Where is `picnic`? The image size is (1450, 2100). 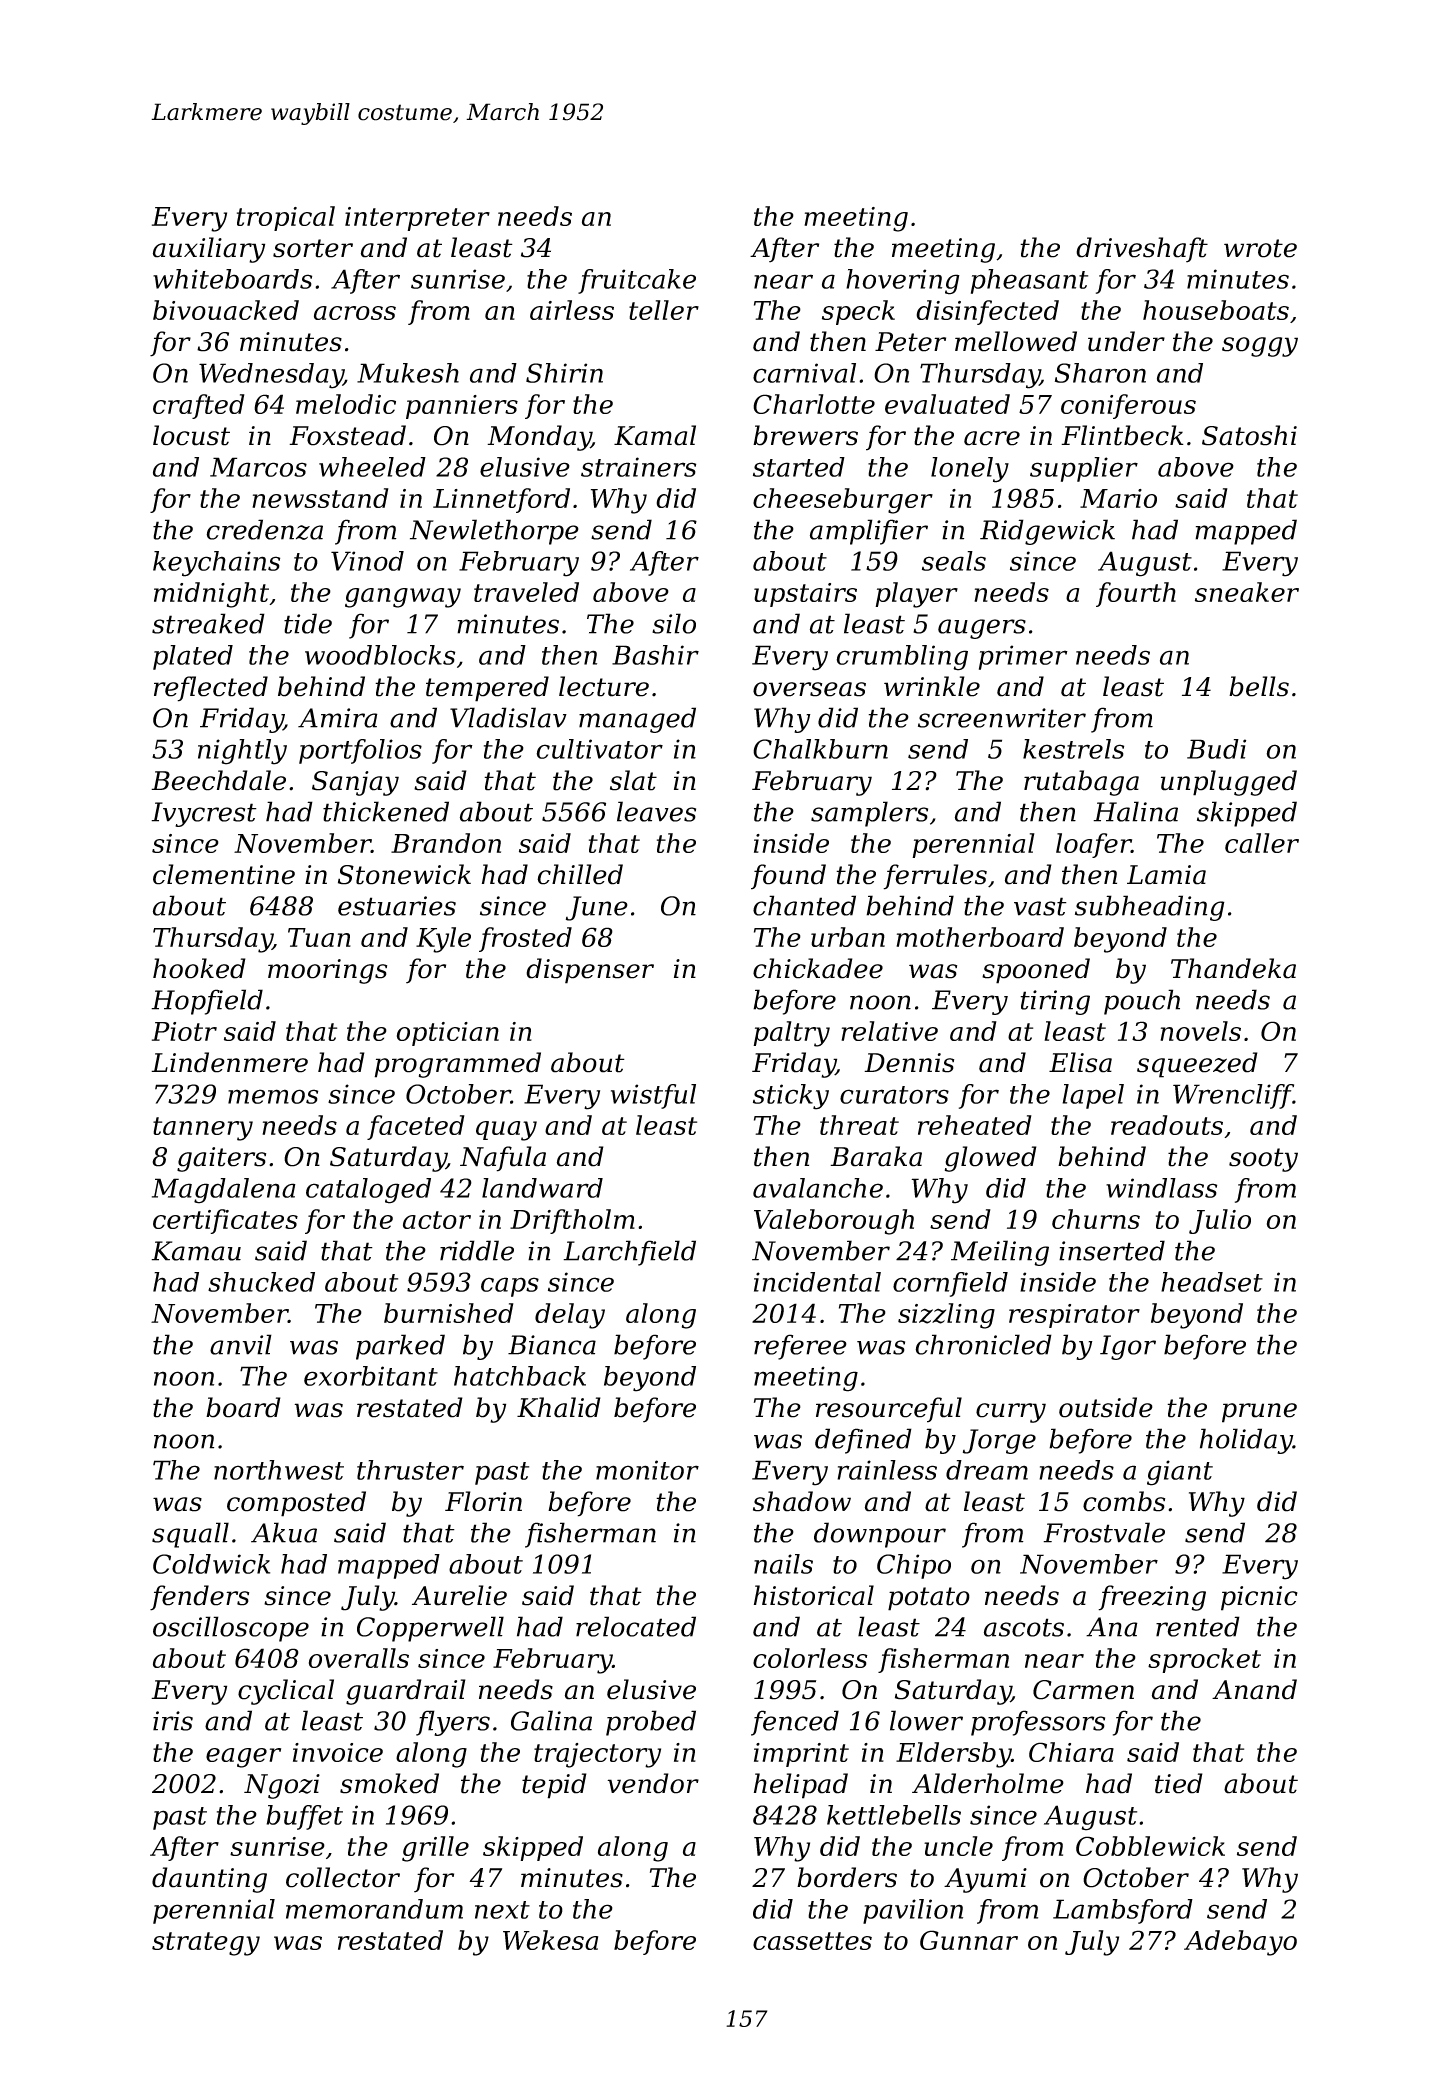
picnic is located at coordinates (1259, 1598).
